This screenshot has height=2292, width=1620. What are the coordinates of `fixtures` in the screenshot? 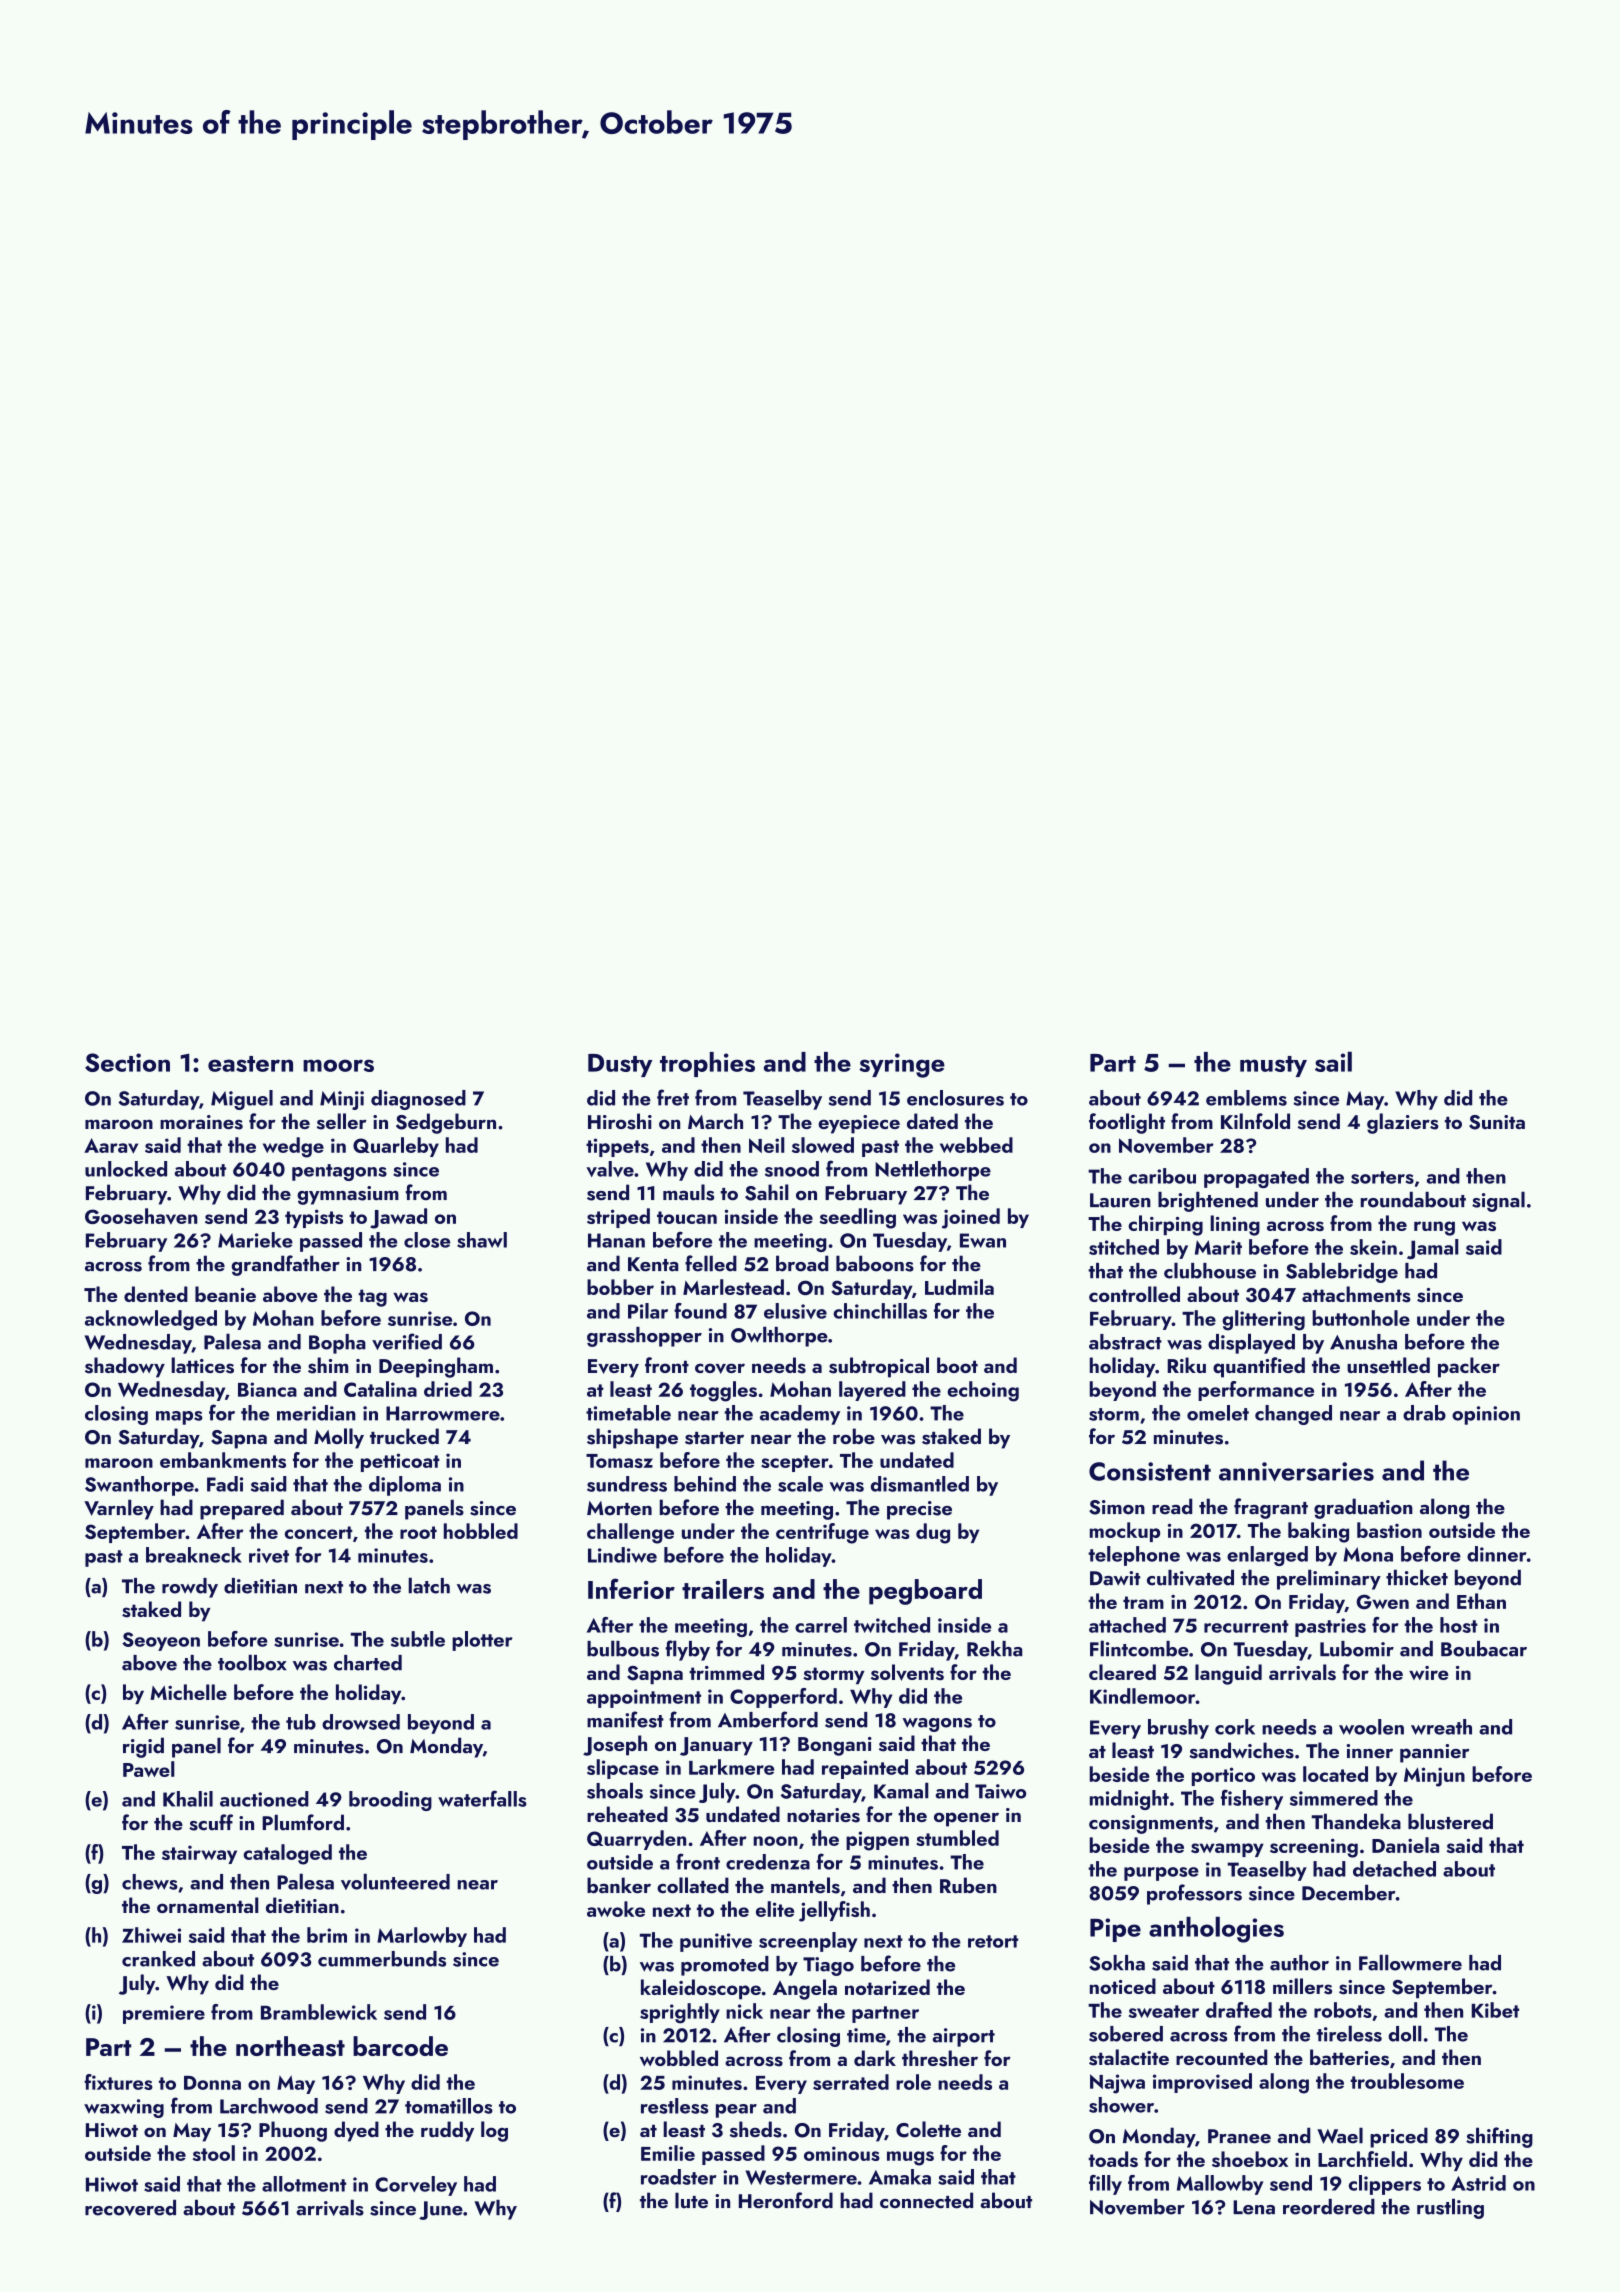 It's located at (118, 2082).
